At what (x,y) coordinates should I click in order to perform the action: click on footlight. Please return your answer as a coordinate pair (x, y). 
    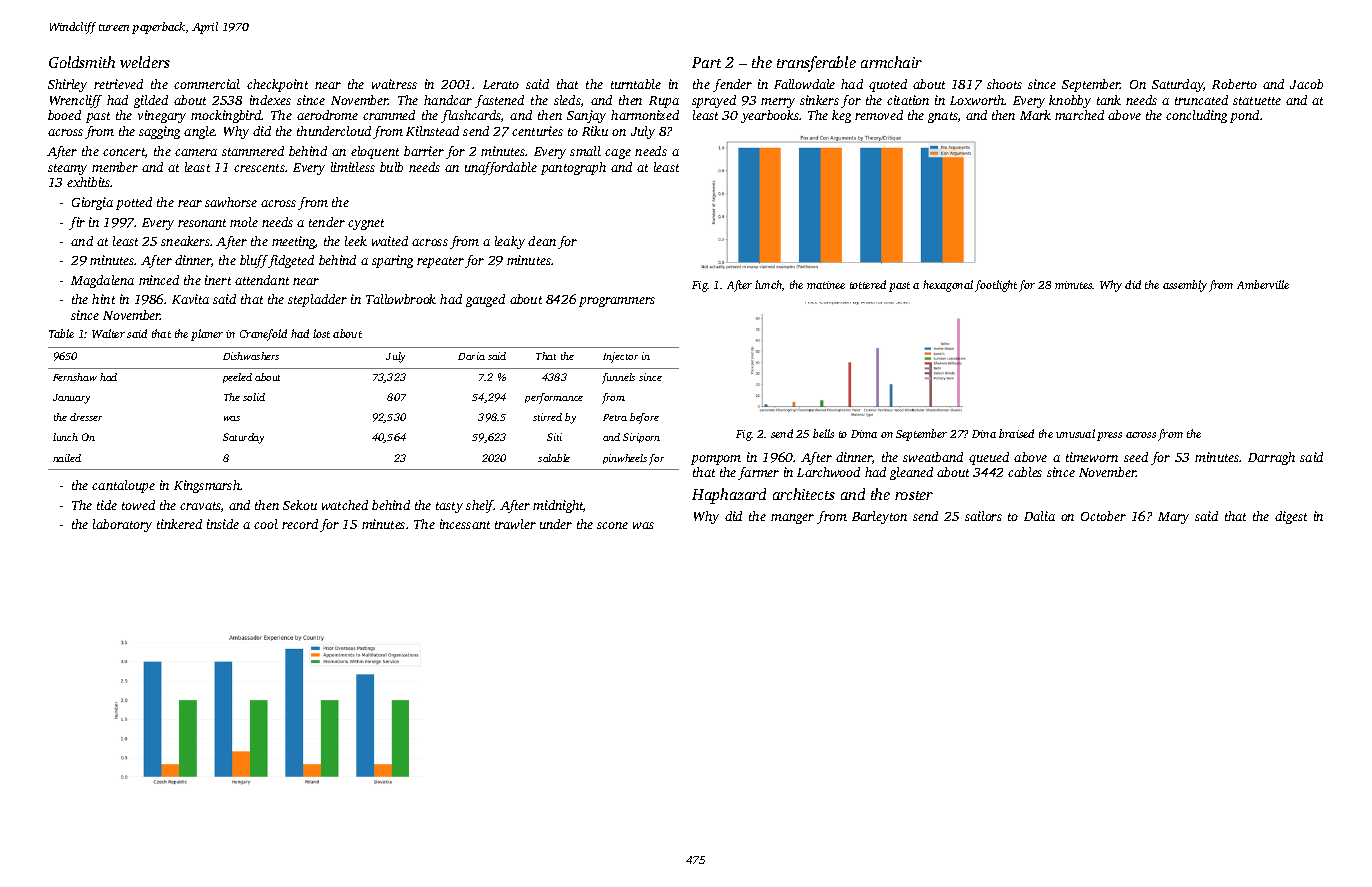
    Looking at the image, I should click on (996, 286).
